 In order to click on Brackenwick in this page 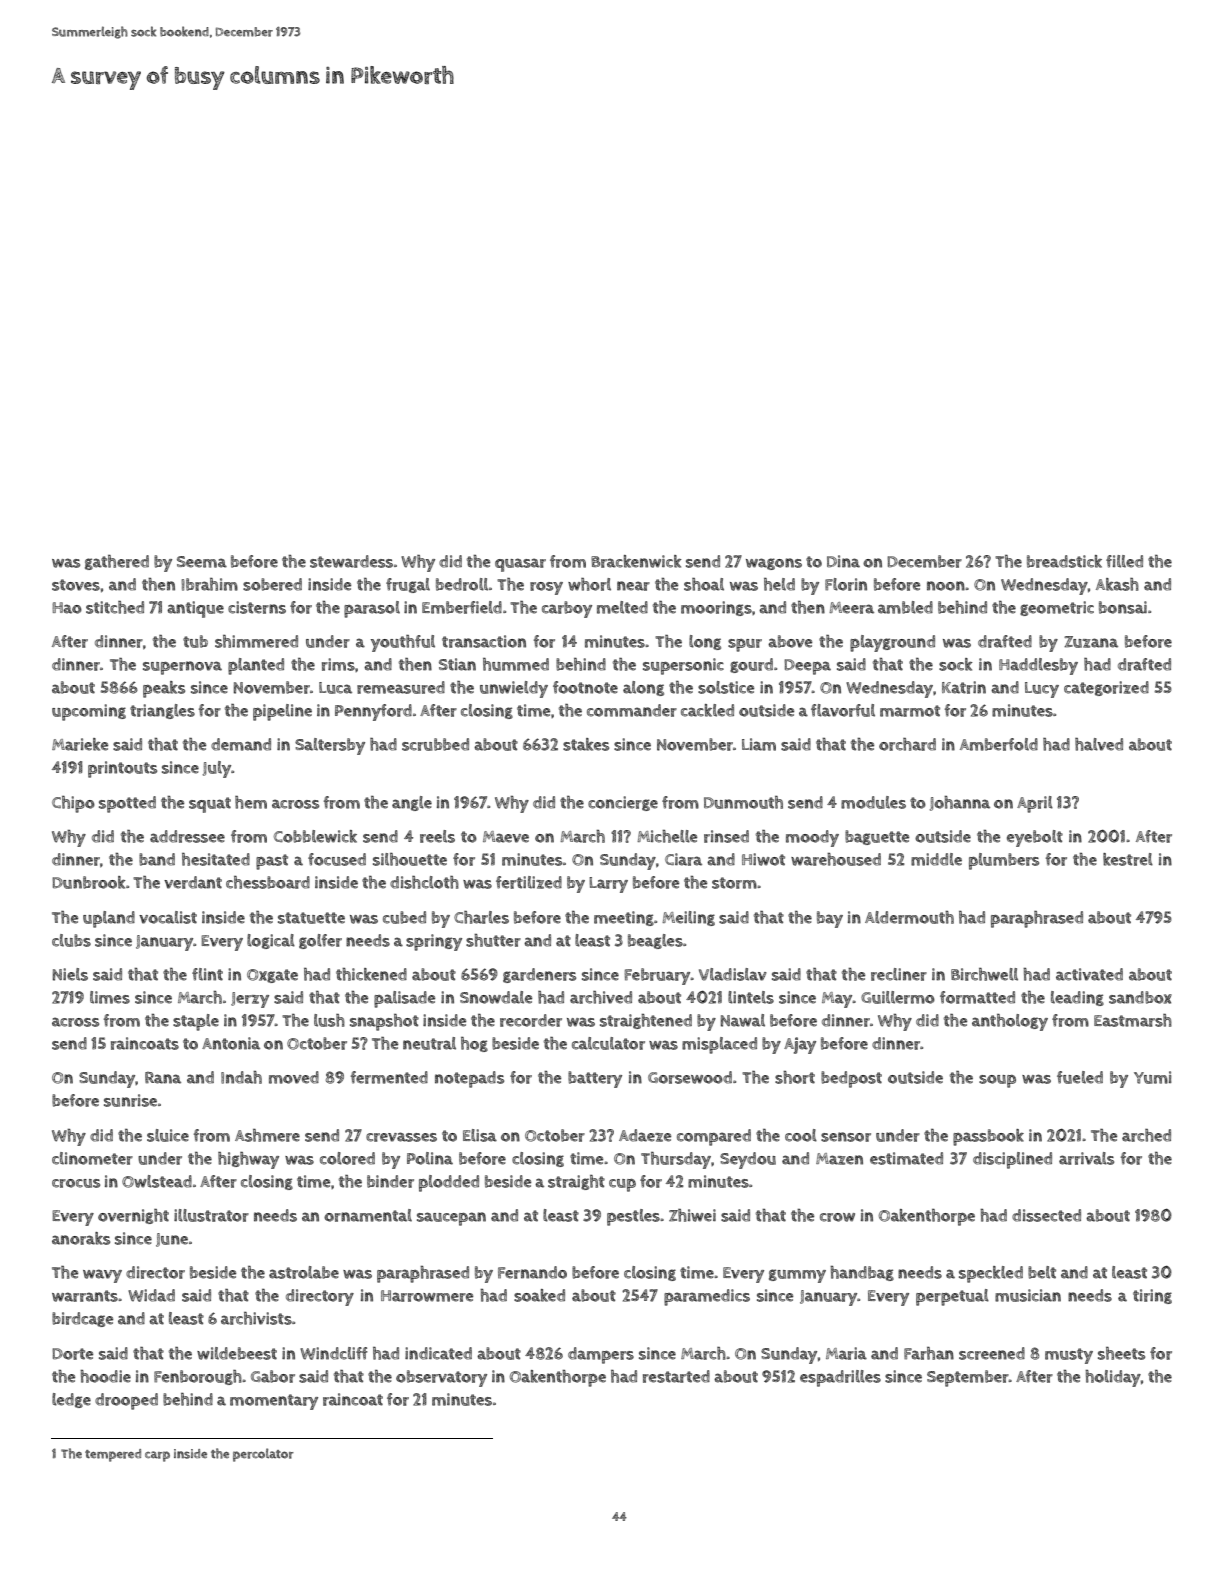, I will do `click(636, 561)`.
